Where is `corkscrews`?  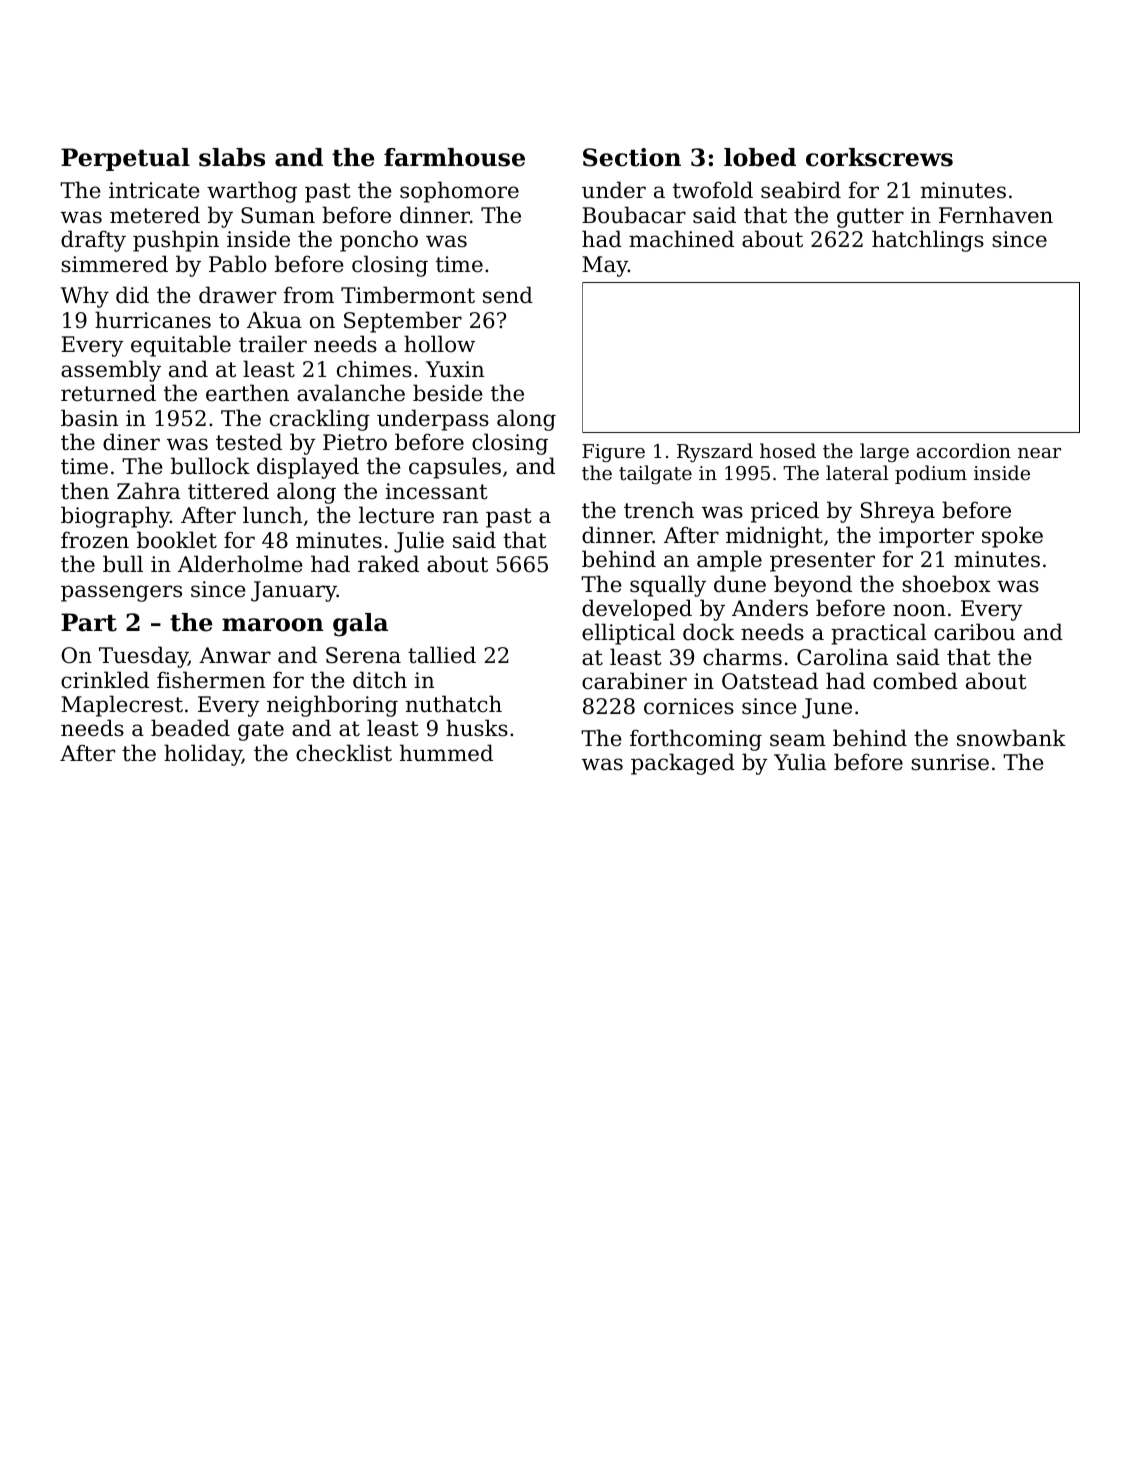
corkscrews is located at coordinates (879, 157).
